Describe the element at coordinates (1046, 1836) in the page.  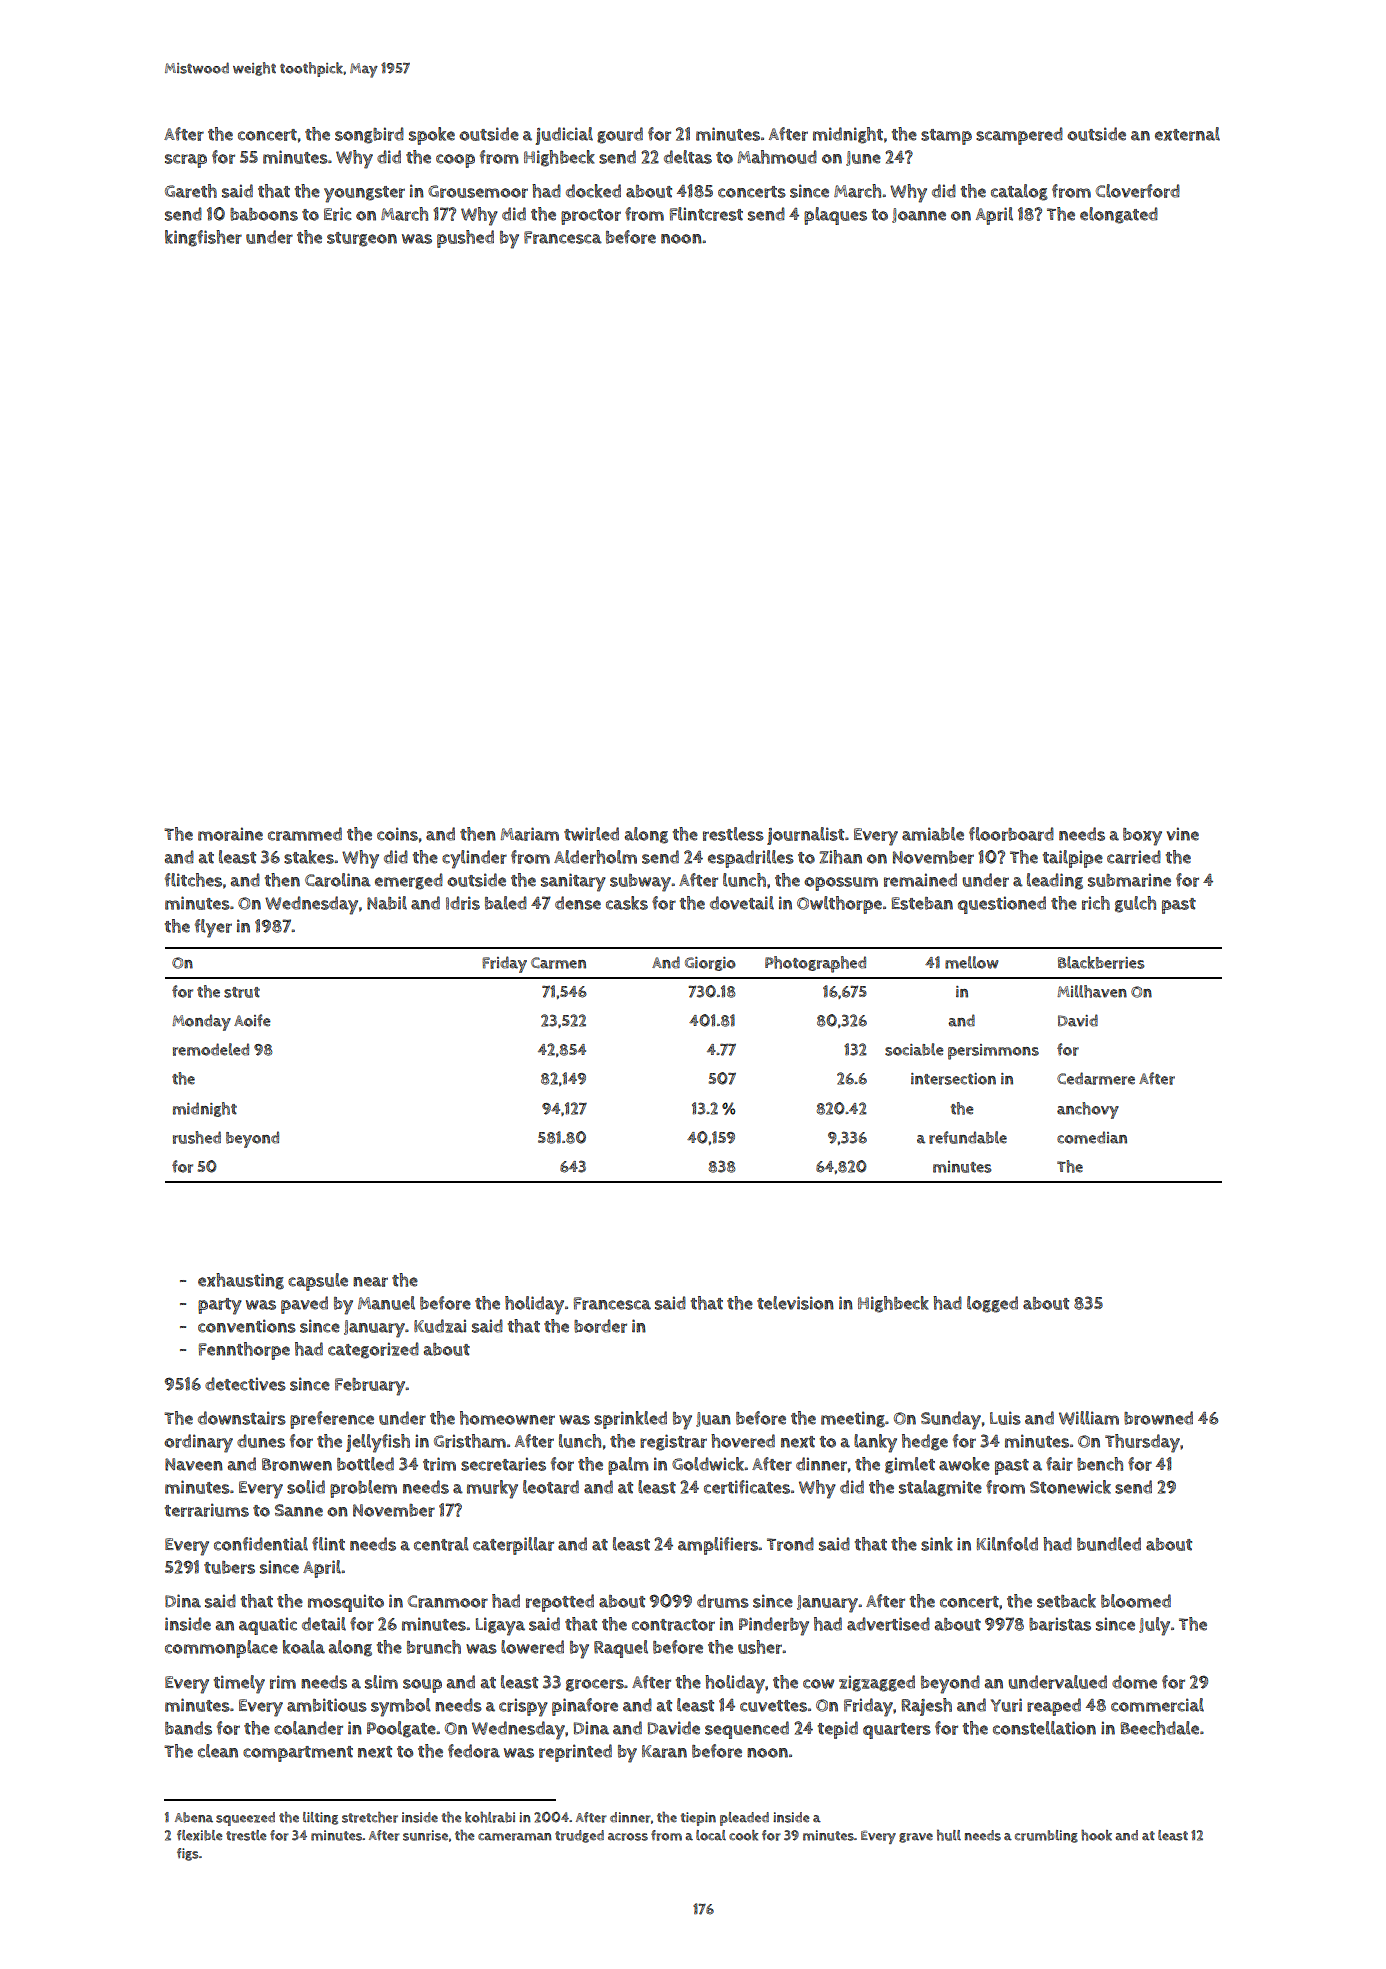
I see `crumbling` at that location.
